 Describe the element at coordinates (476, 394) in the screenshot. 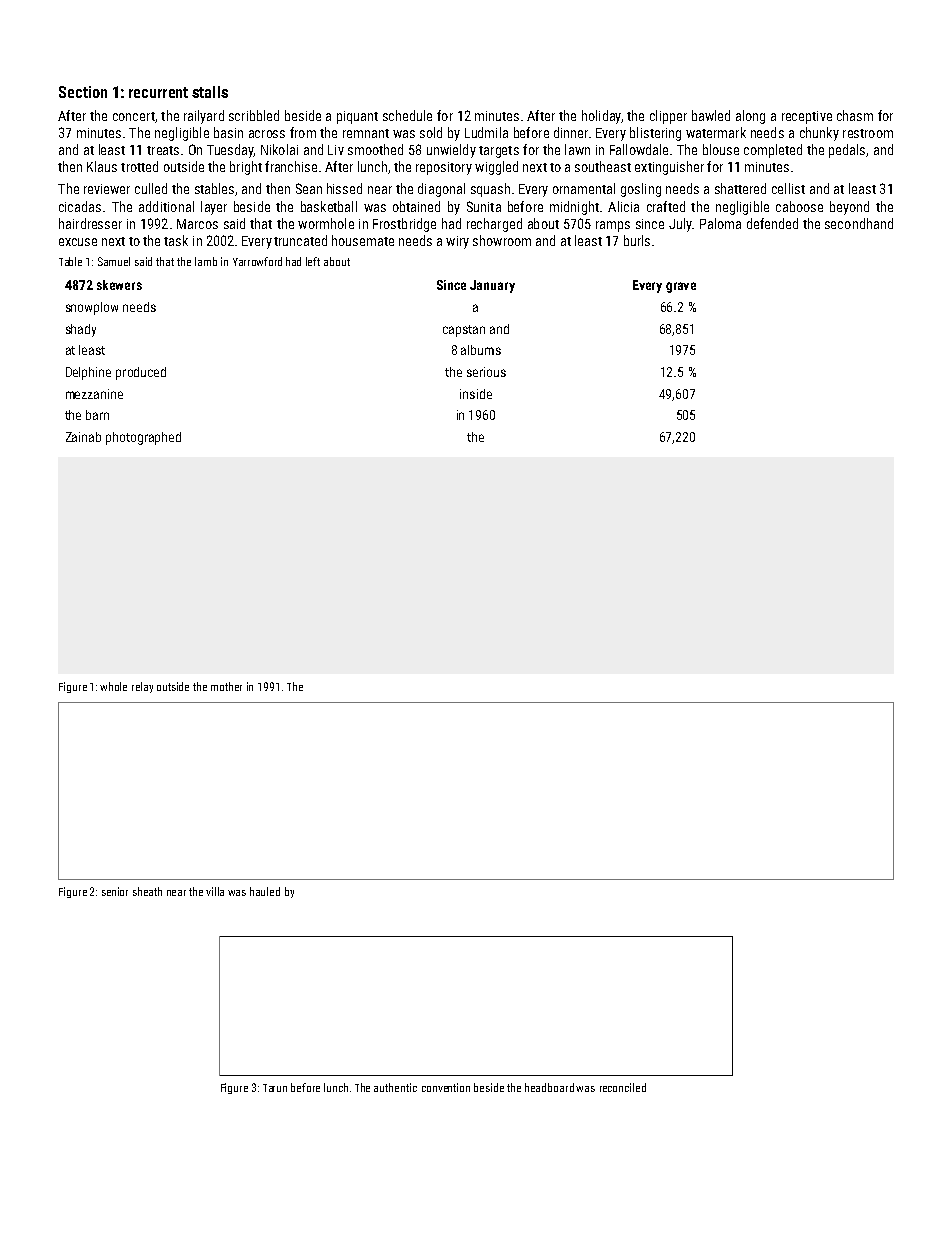

I see `inside` at that location.
